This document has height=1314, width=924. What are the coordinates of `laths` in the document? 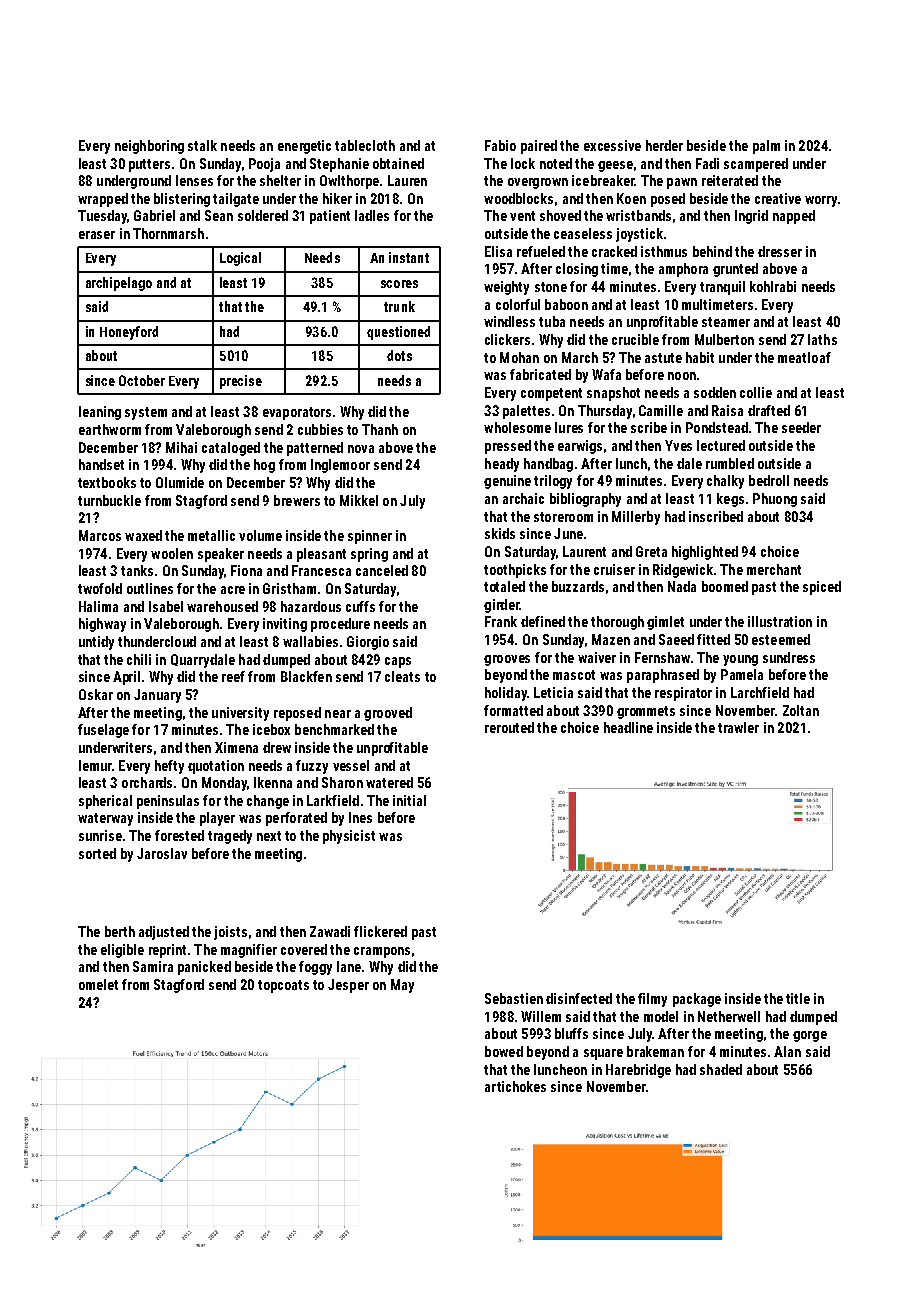 It's located at (822, 339).
